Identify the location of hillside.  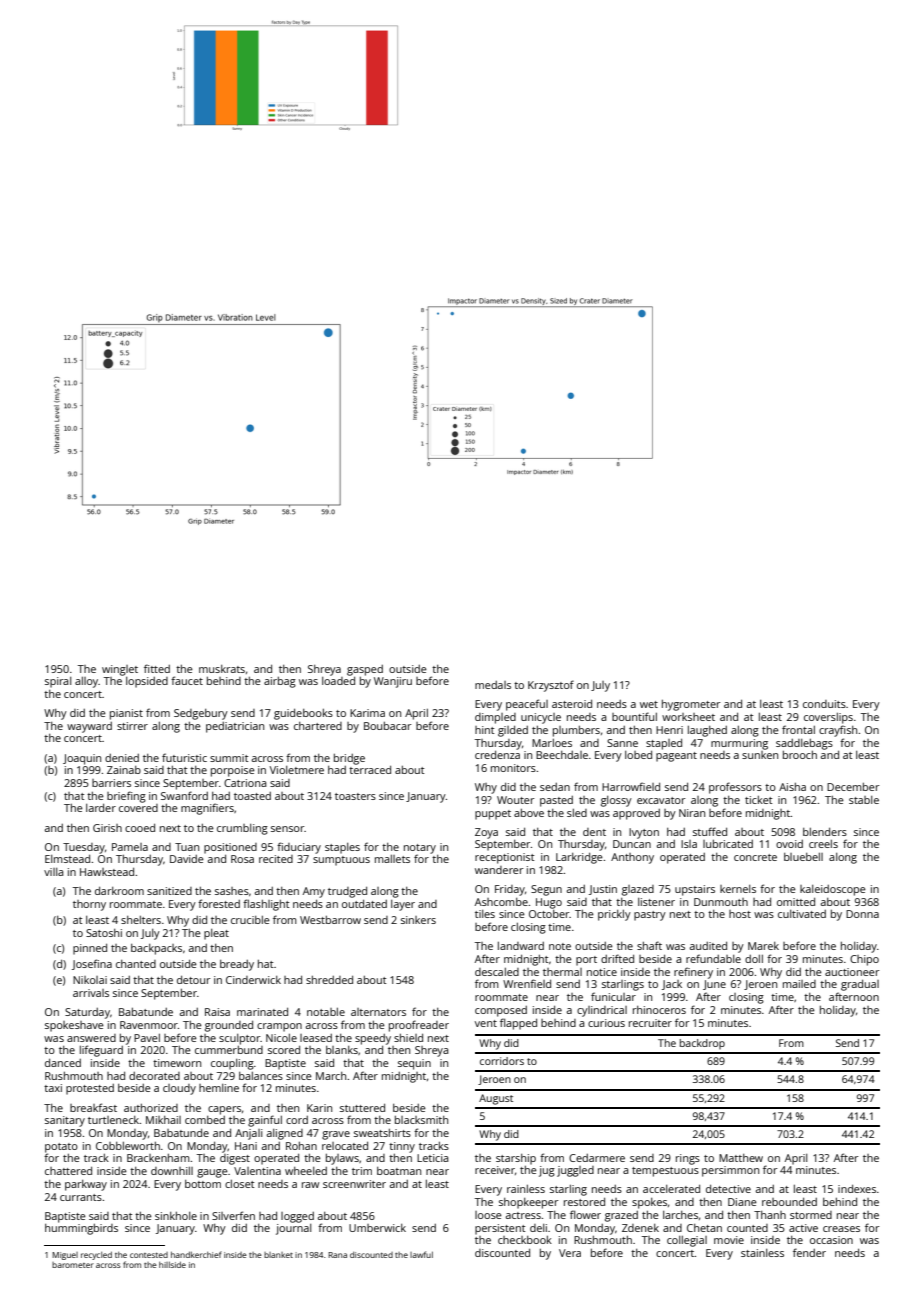
(172, 1264).
